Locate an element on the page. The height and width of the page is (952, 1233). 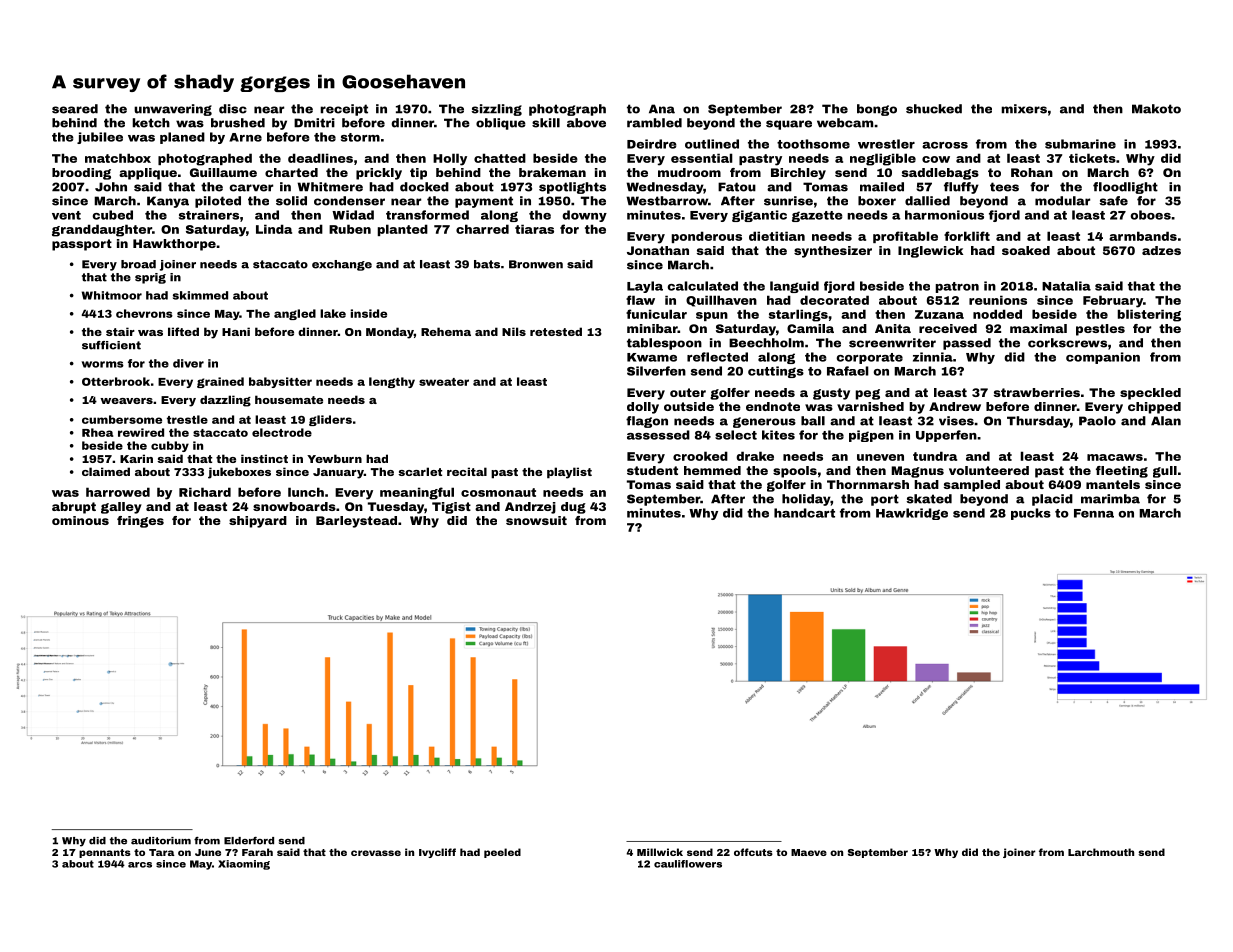
square is located at coordinates (789, 125).
